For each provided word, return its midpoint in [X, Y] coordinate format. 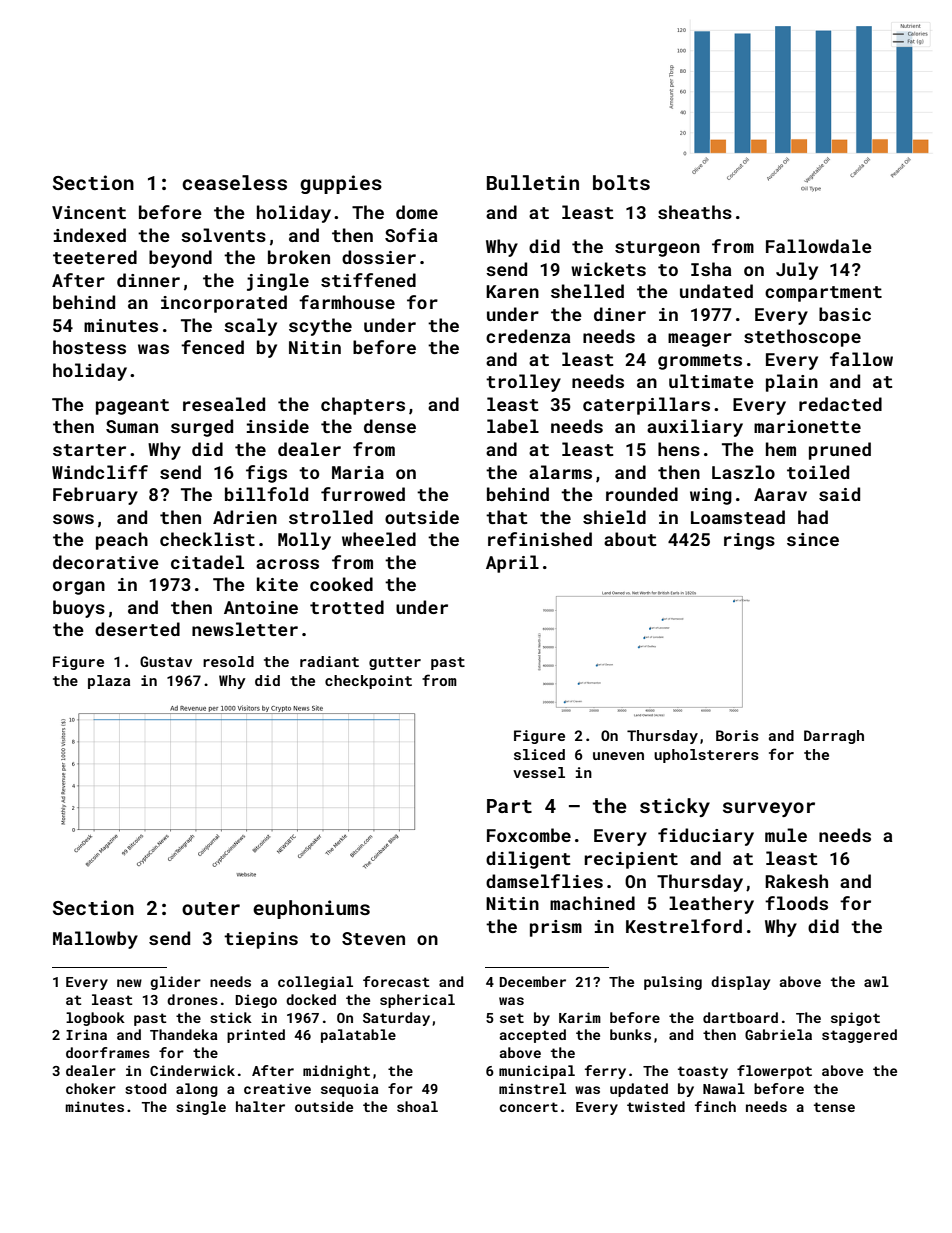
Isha [711, 269]
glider [175, 983]
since [813, 539]
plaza [109, 682]
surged [202, 428]
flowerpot [774, 1072]
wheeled [379, 539]
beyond [180, 259]
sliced [539, 754]
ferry [605, 1072]
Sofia [411, 235]
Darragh [834, 737]
